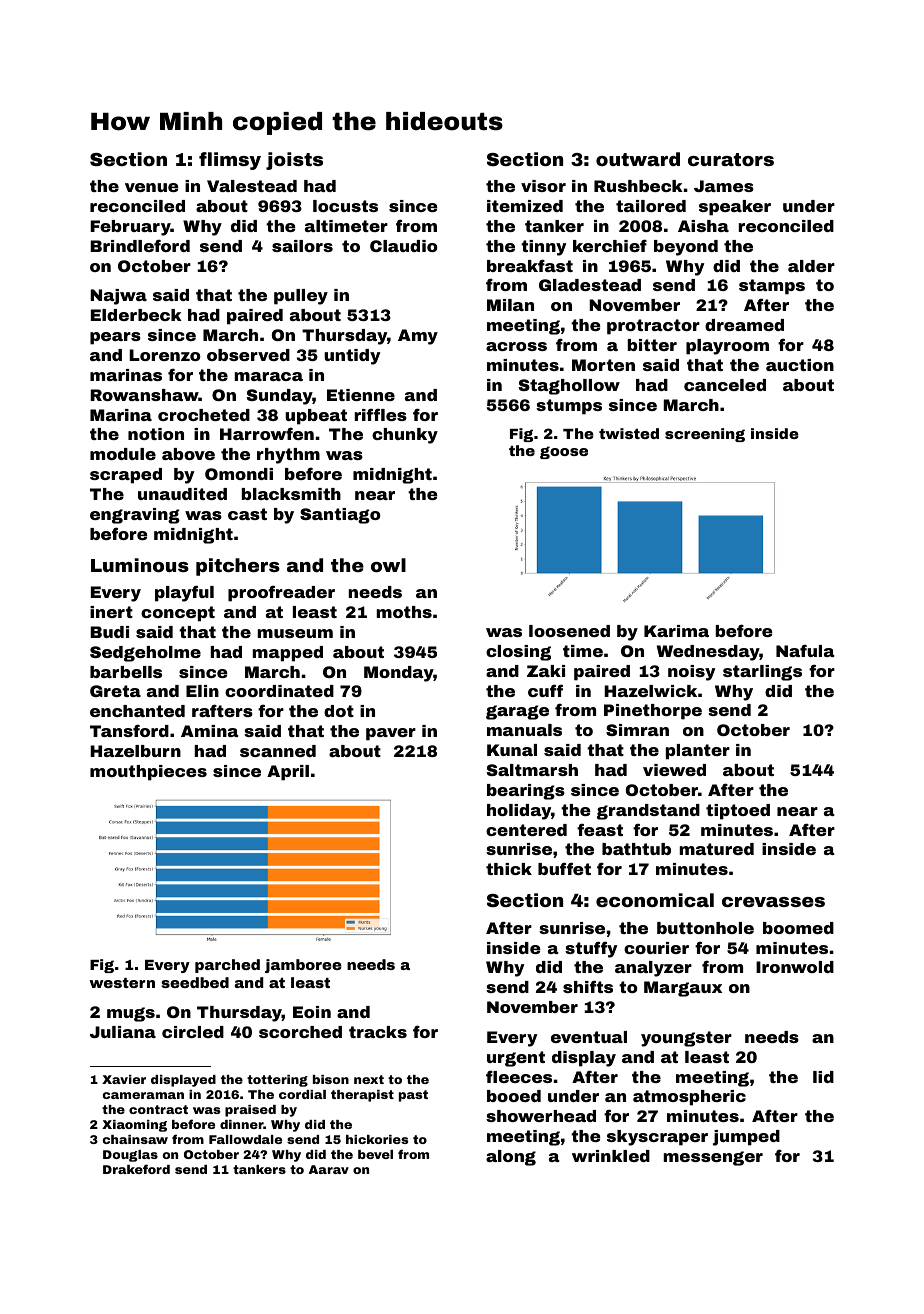  I want to click on Drakeford, so click(136, 1169).
